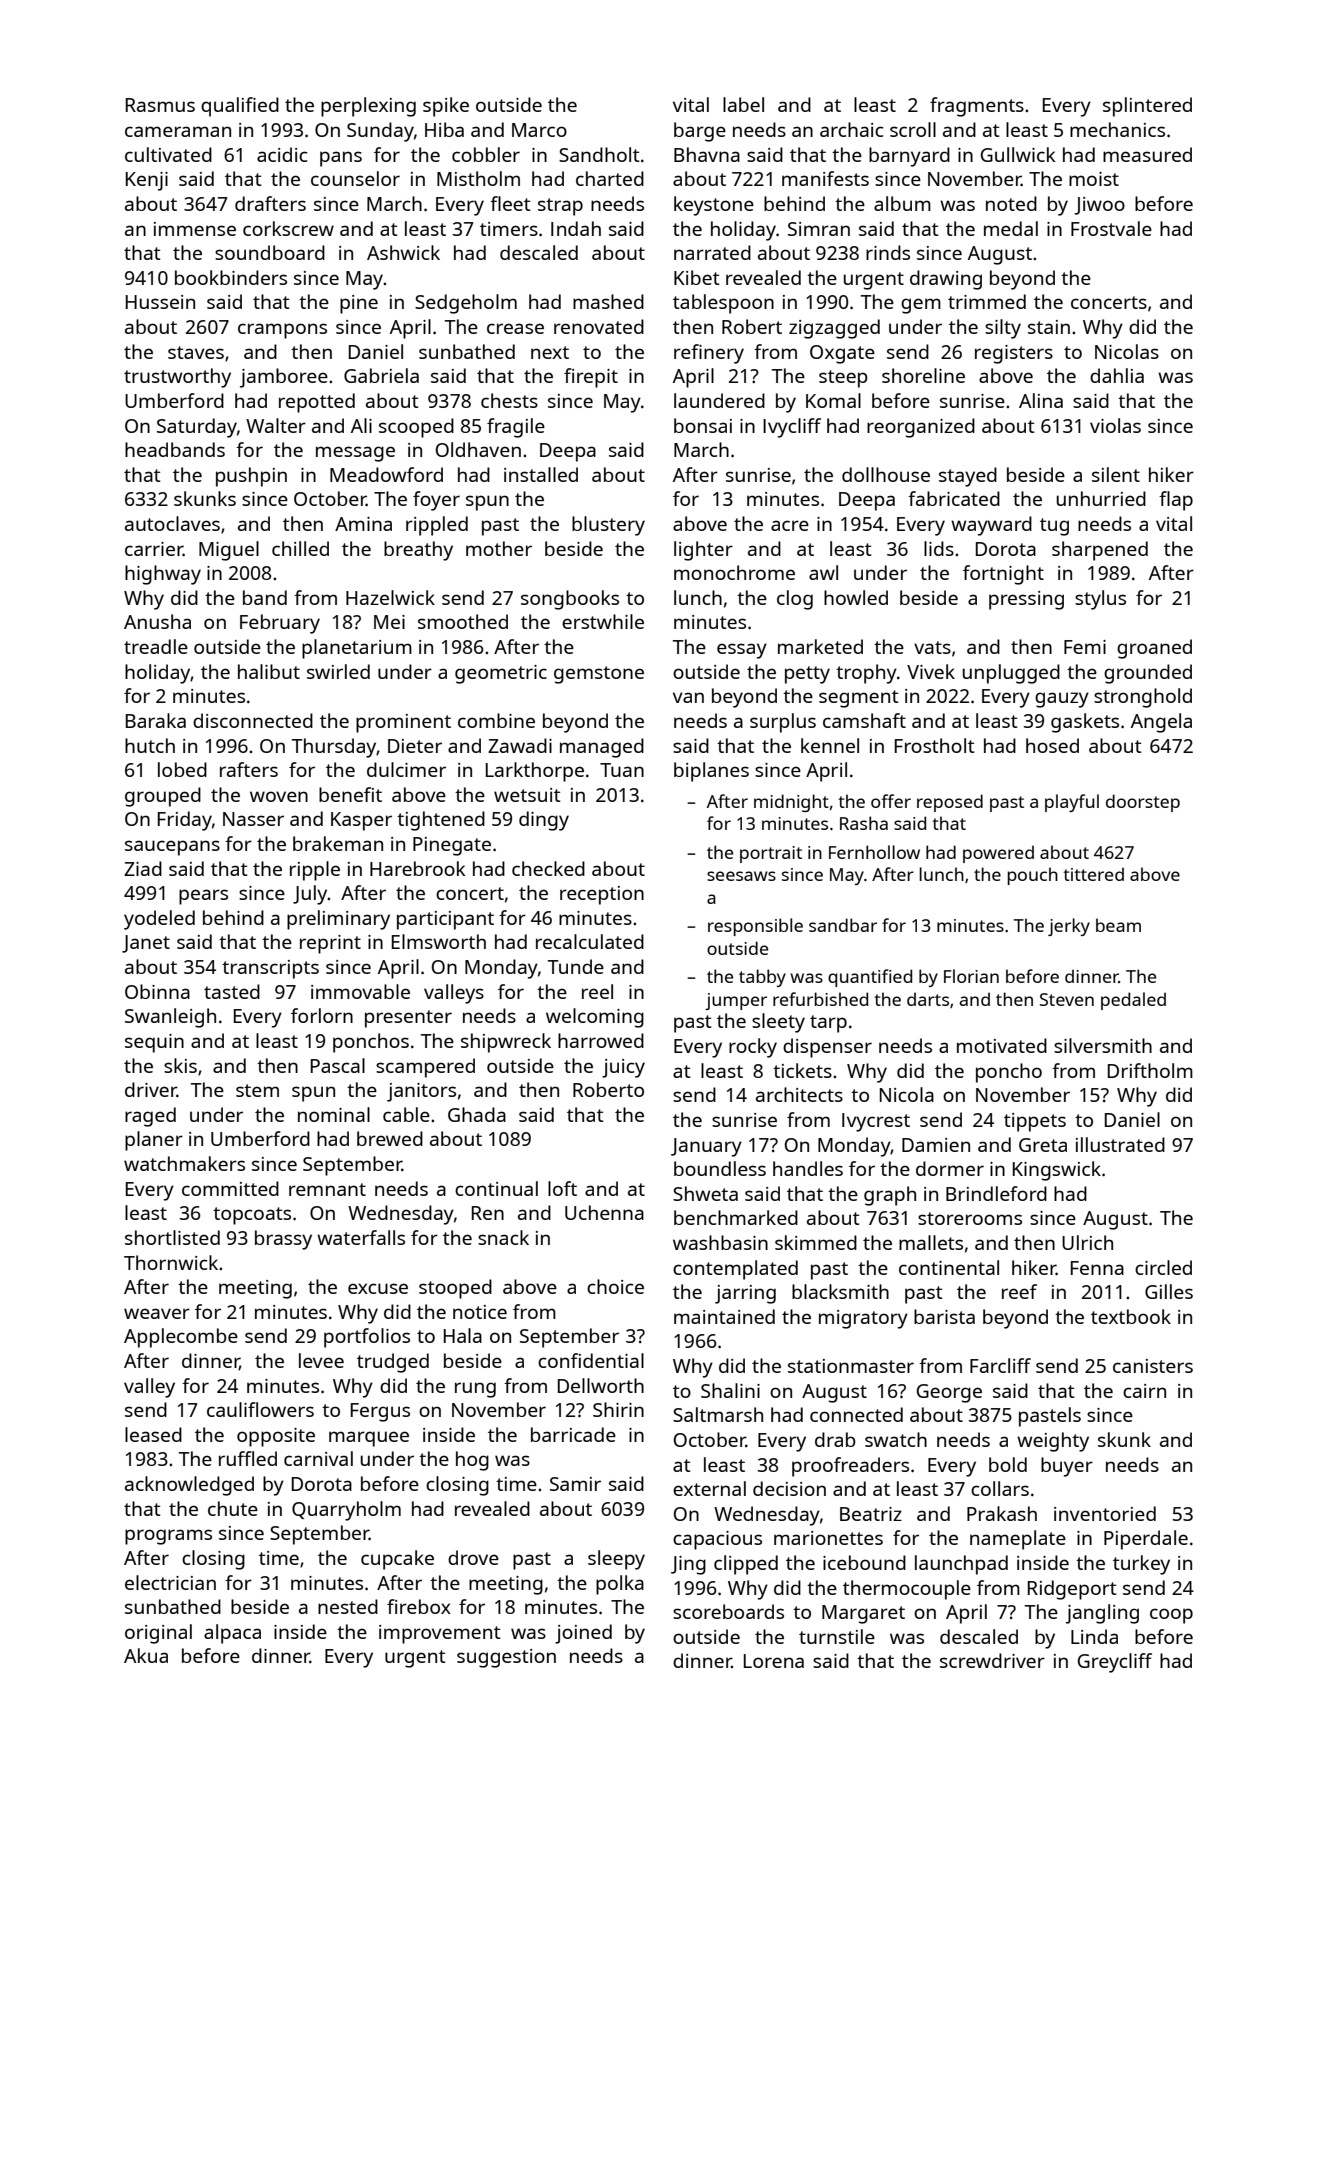 This screenshot has height=2171, width=1318. I want to click on fleet, so click(510, 203).
